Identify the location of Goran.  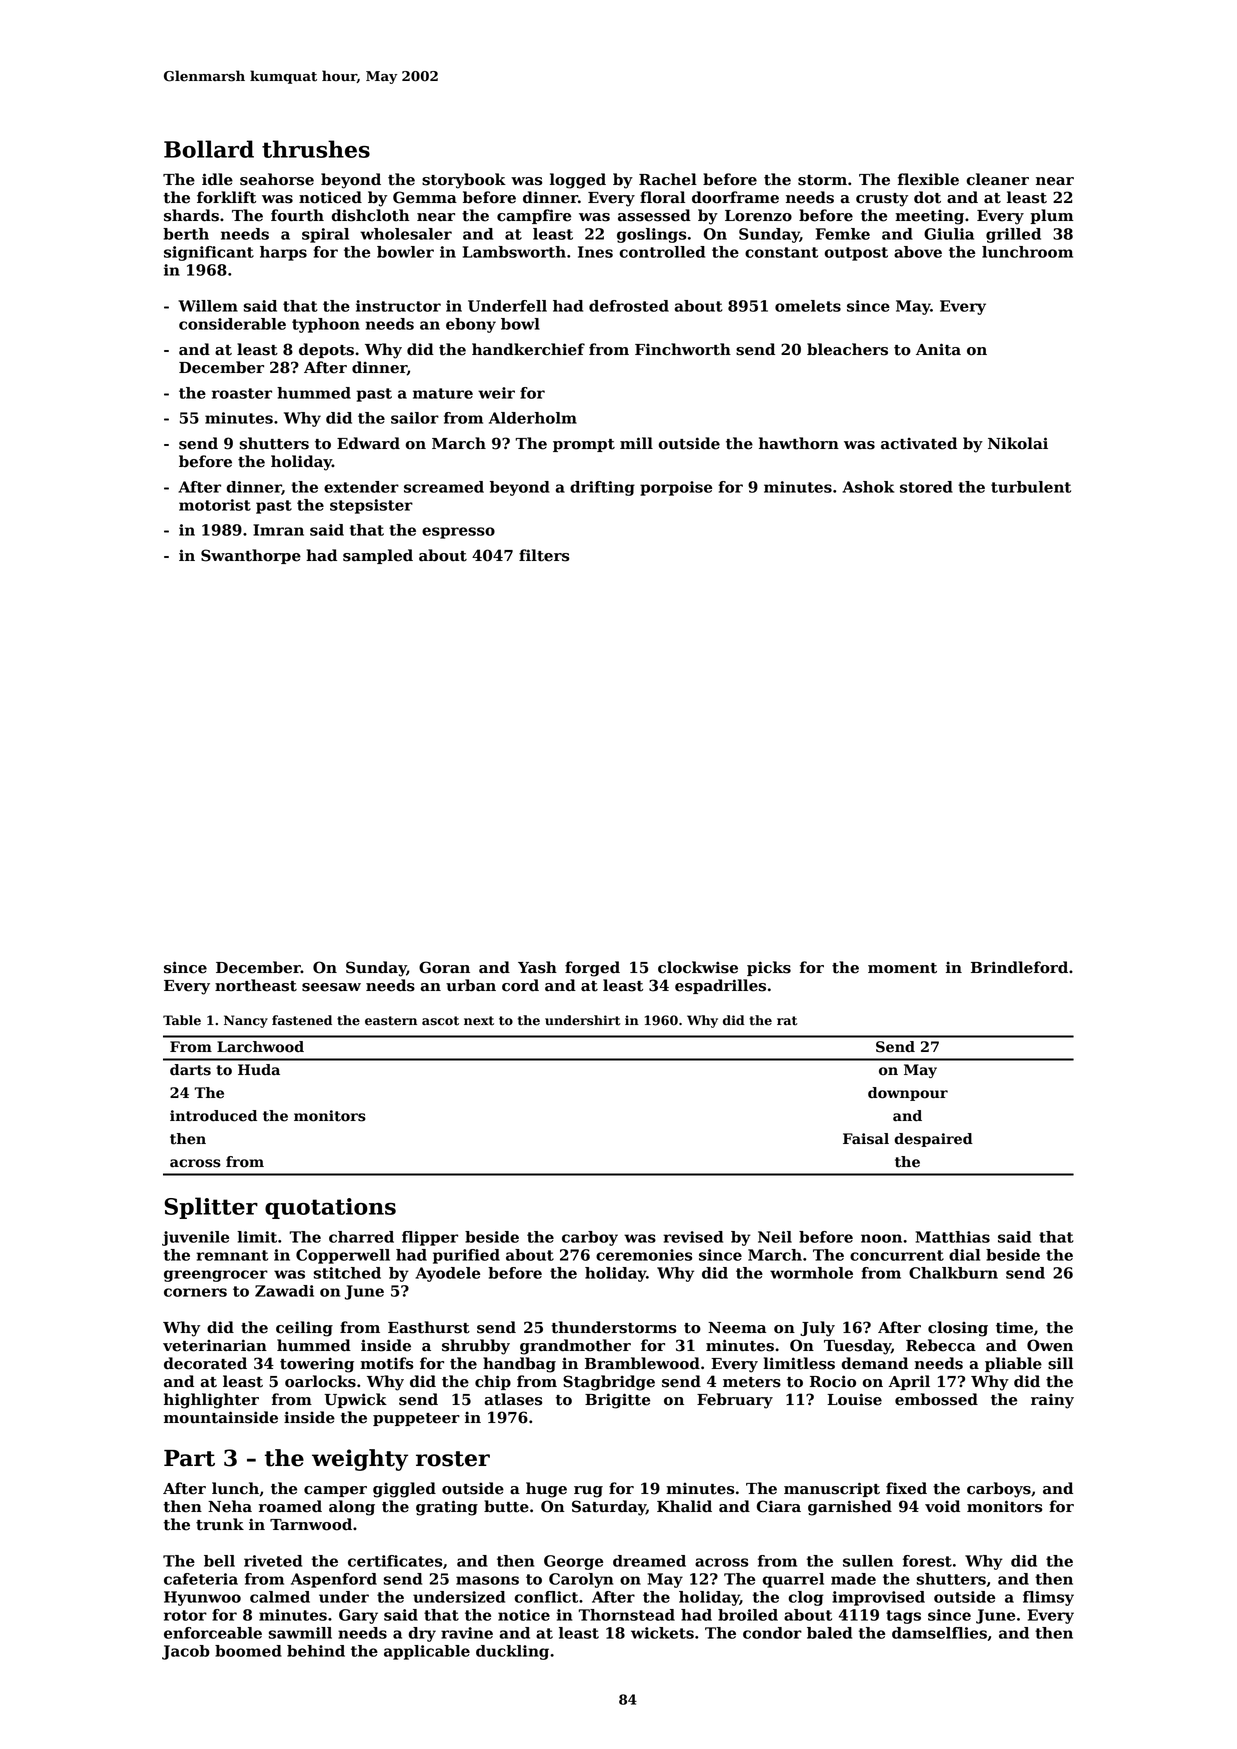
(444, 967).
